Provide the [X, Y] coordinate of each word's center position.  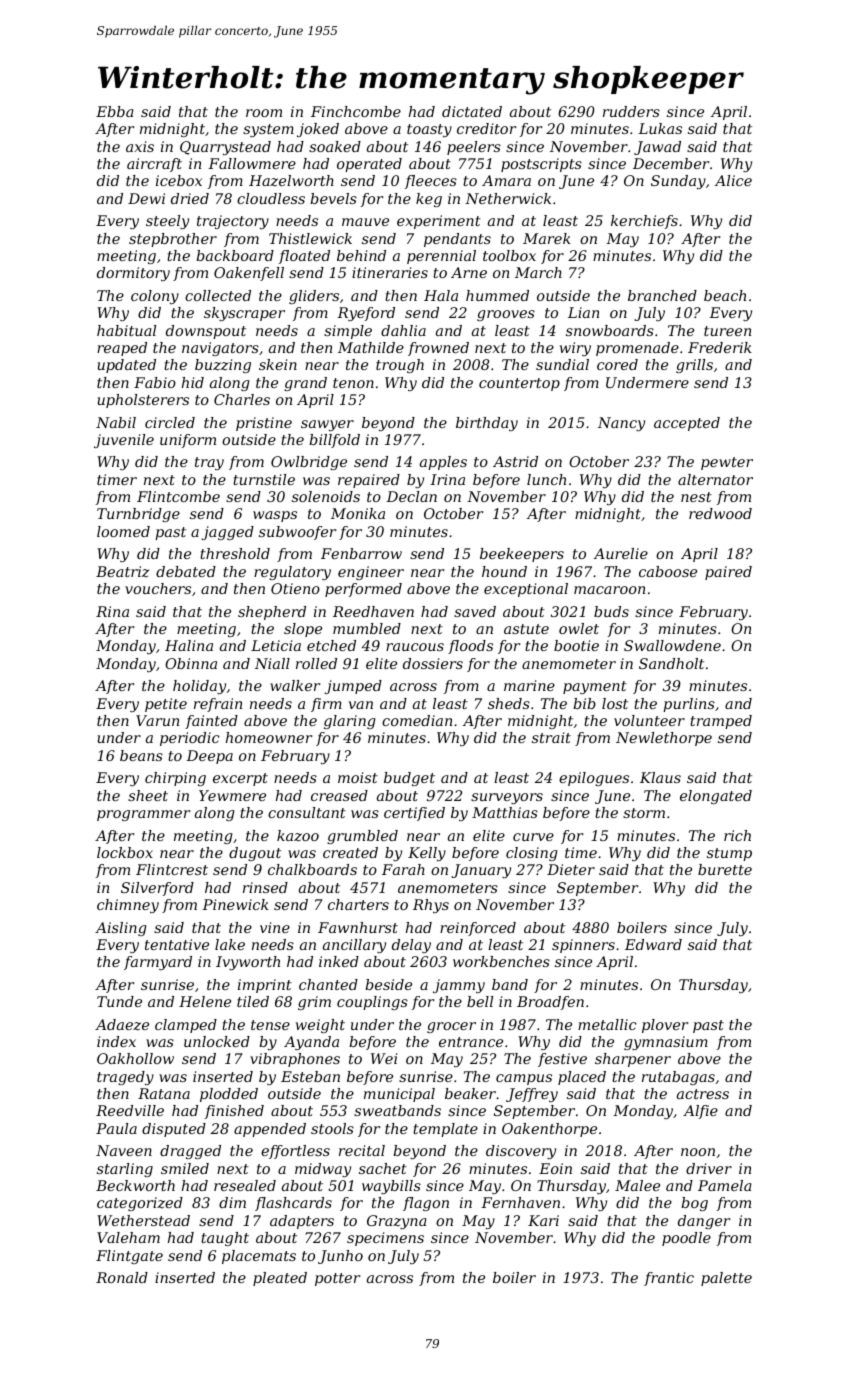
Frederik [720, 347]
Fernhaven [520, 1202]
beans [141, 755]
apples [443, 463]
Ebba [115, 111]
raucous [415, 647]
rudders [631, 111]
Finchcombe [356, 111]
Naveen [124, 1150]
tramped [721, 722]
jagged [227, 533]
